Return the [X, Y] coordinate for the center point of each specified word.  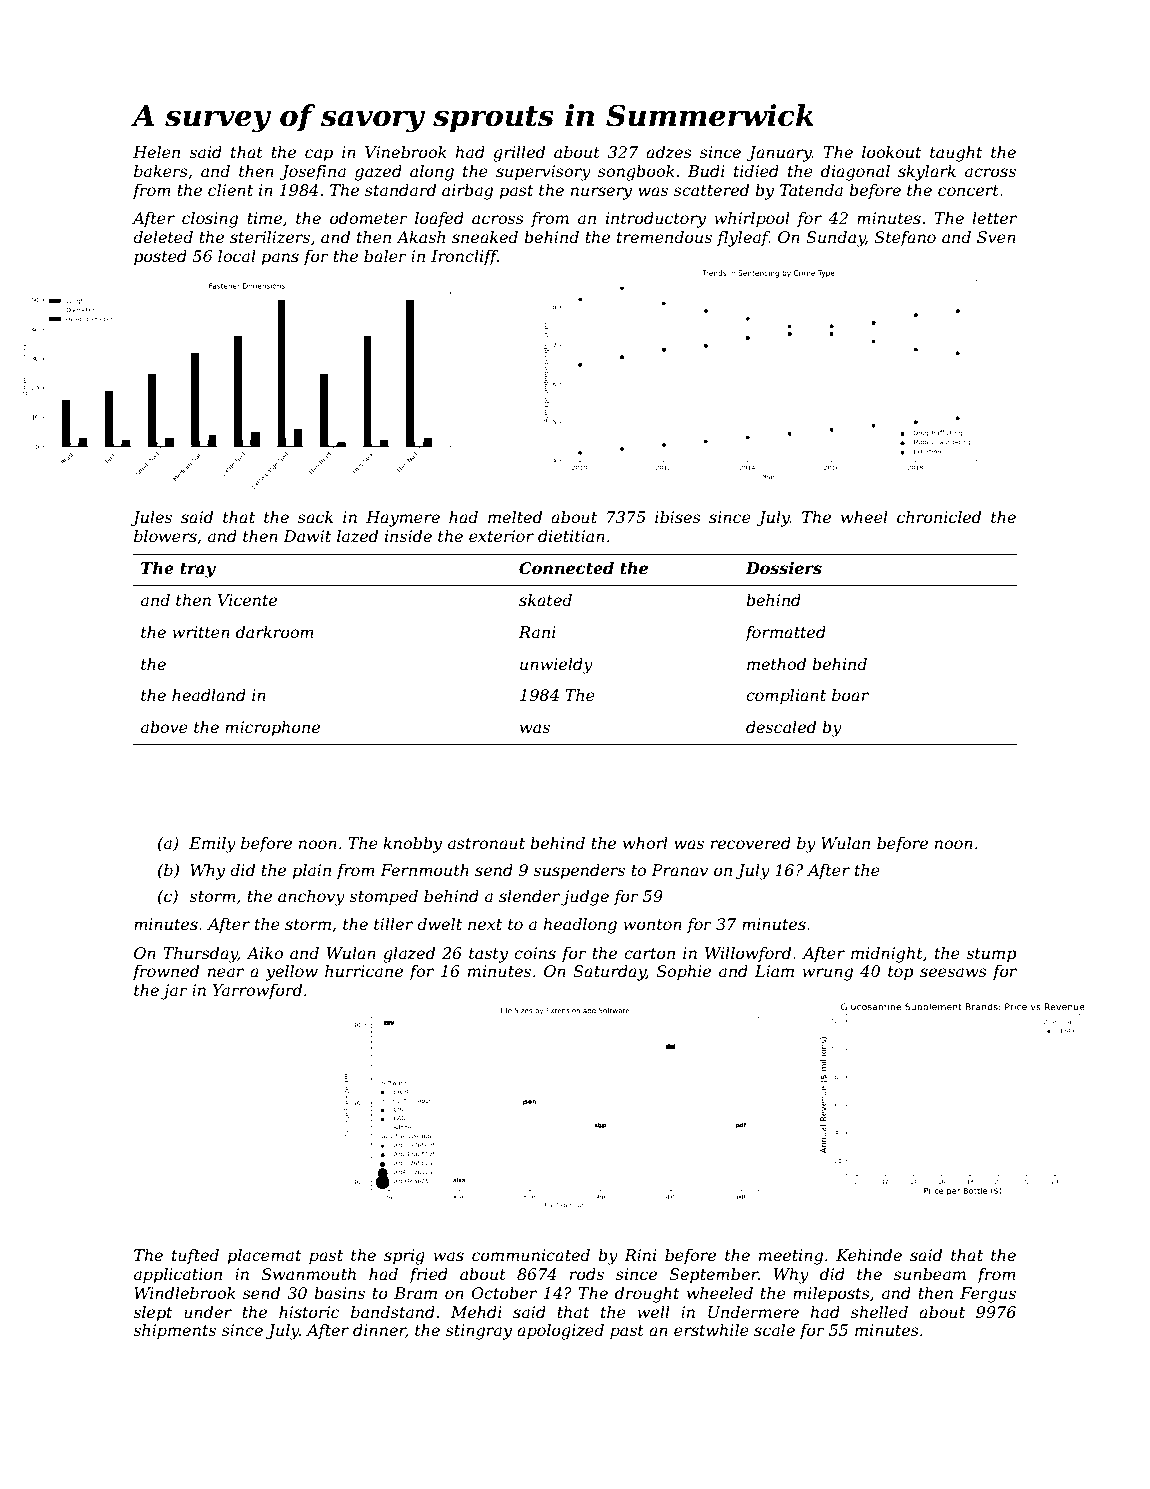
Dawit [307, 536]
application [178, 1276]
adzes [669, 152]
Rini [640, 1255]
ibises [678, 517]
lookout [891, 152]
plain [311, 872]
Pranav [679, 870]
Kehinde [869, 1255]
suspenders [579, 872]
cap [319, 155]
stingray [479, 1332]
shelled [879, 1312]
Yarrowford [257, 991]
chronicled [939, 517]
